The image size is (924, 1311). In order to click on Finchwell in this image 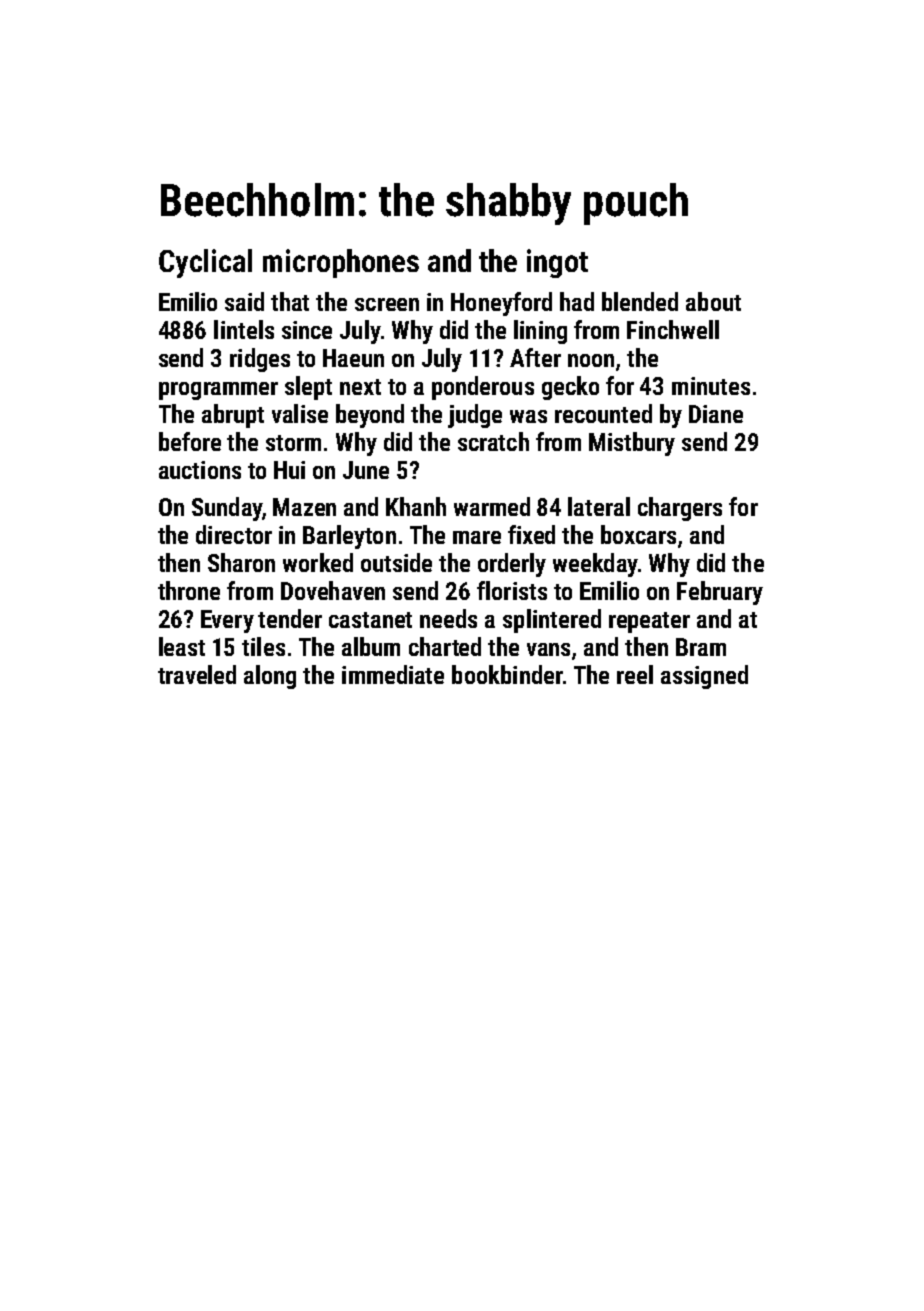, I will do `click(673, 329)`.
